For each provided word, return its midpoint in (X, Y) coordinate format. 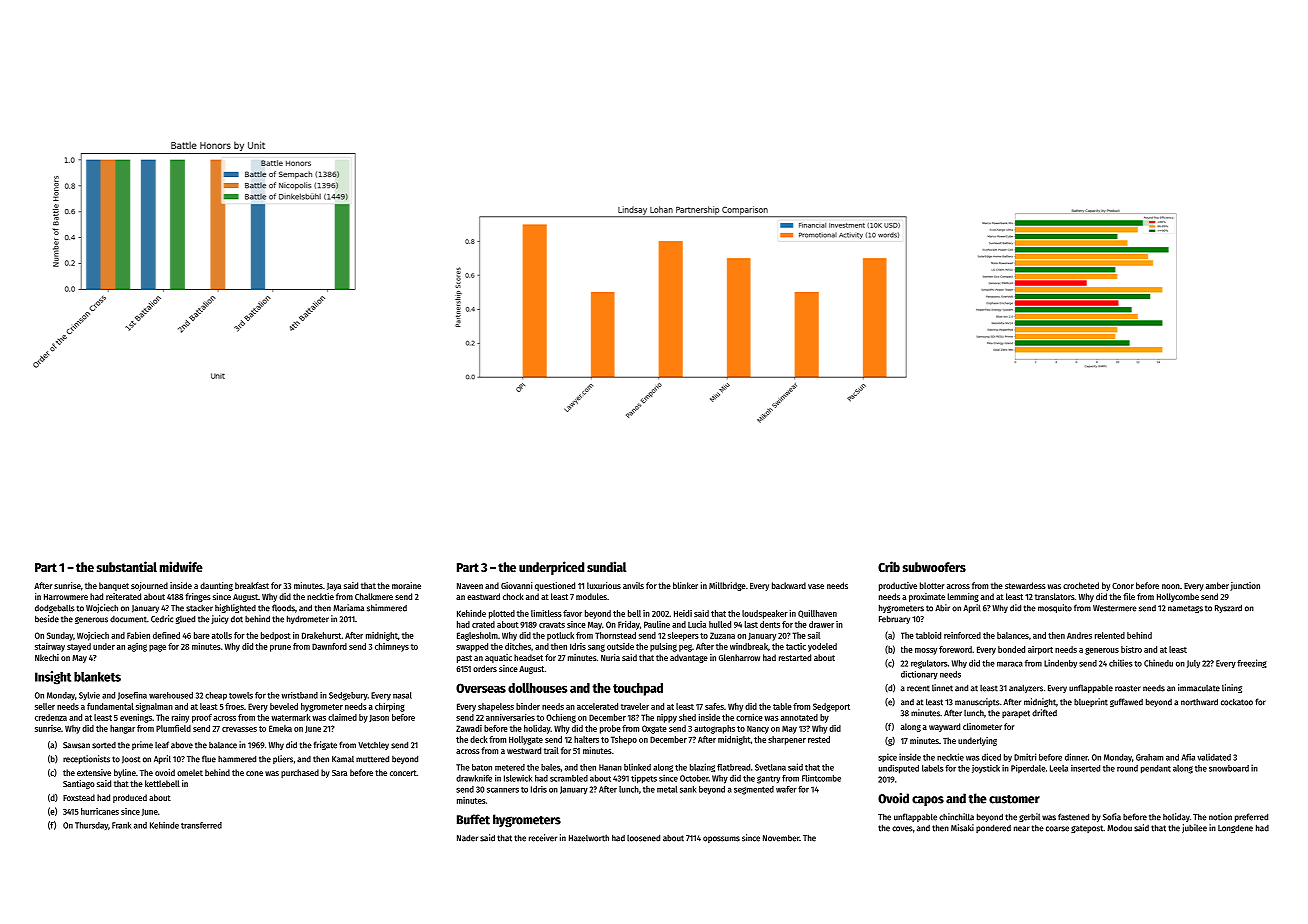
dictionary (919, 675)
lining (1232, 688)
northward (1199, 702)
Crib (889, 566)
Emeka (280, 728)
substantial (127, 566)
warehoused (171, 695)
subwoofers (934, 567)
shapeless (496, 707)
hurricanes (100, 811)
